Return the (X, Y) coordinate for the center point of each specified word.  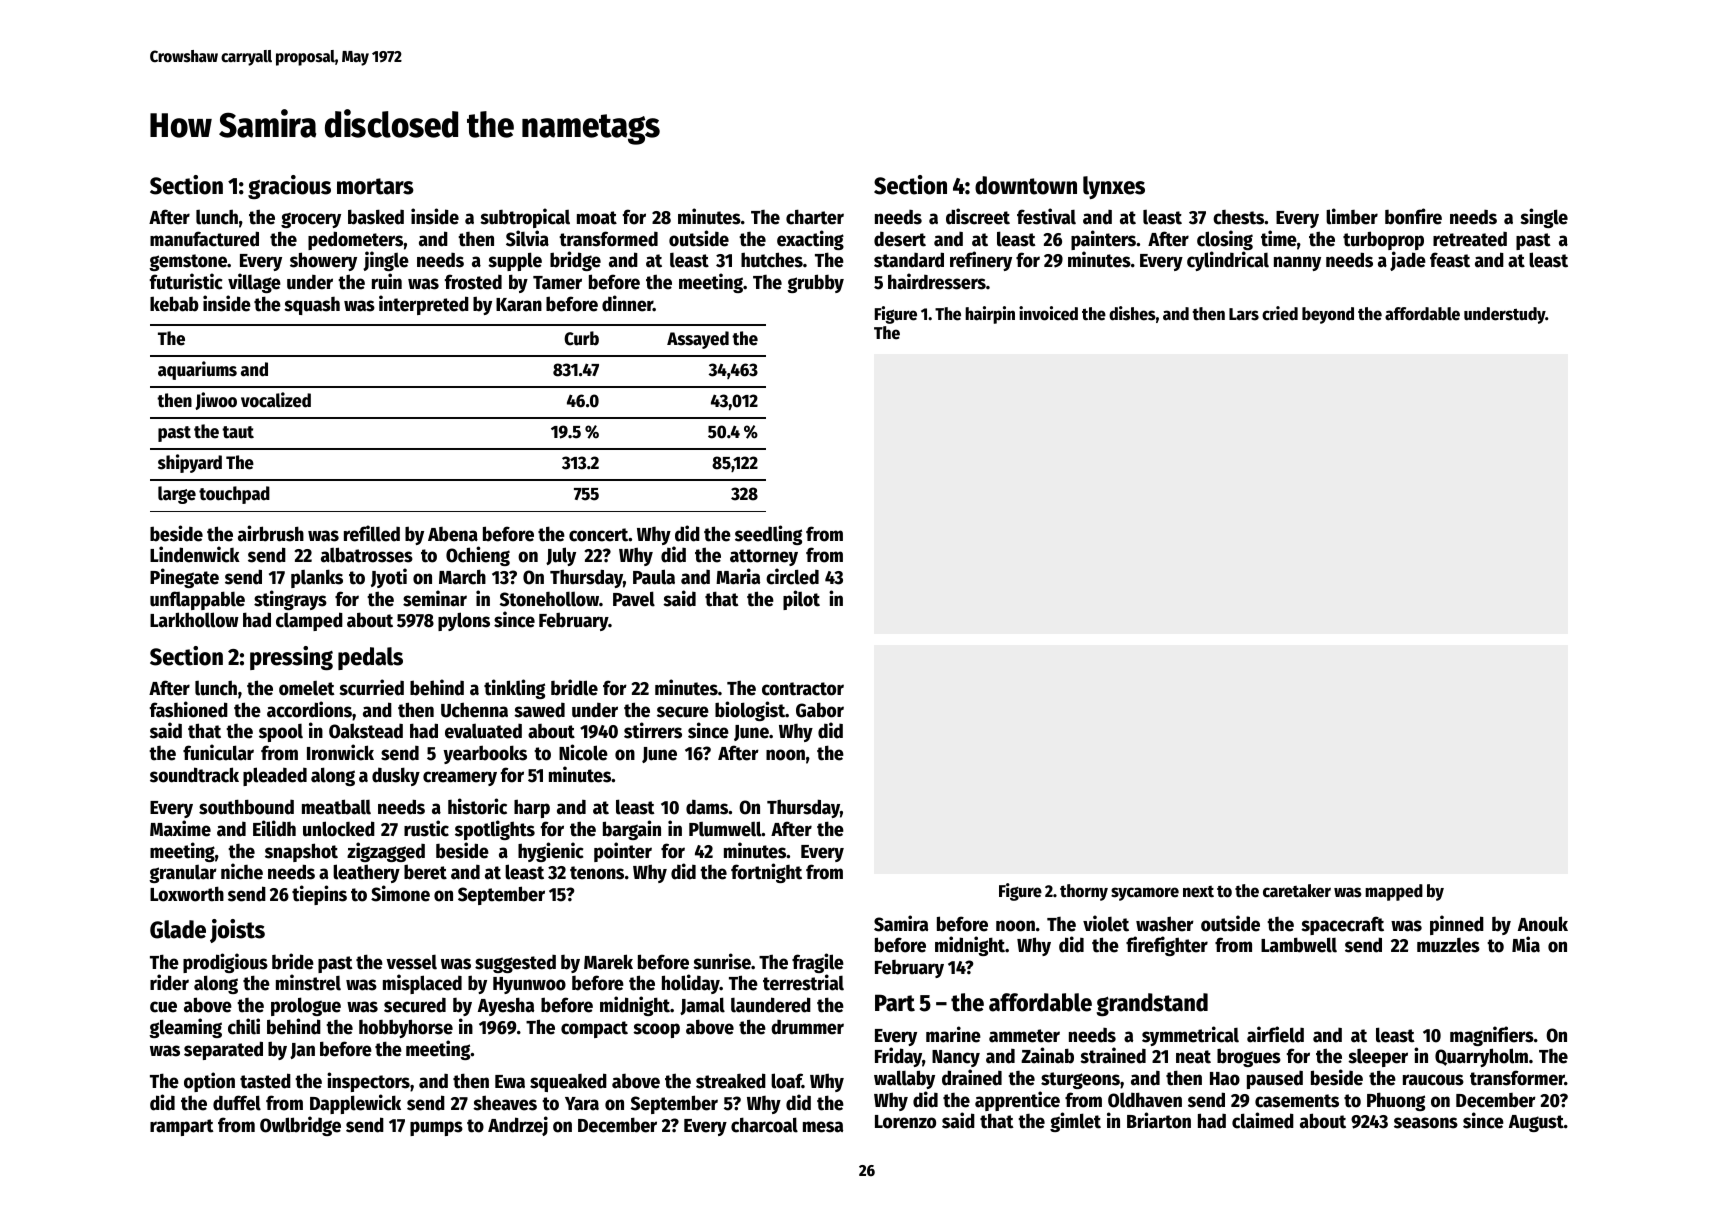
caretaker (1297, 891)
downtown (1026, 185)
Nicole (583, 752)
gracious (289, 187)
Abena (453, 534)
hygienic (550, 852)
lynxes (1114, 187)
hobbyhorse (406, 1028)
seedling (768, 535)
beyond (1328, 315)
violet (1106, 923)
